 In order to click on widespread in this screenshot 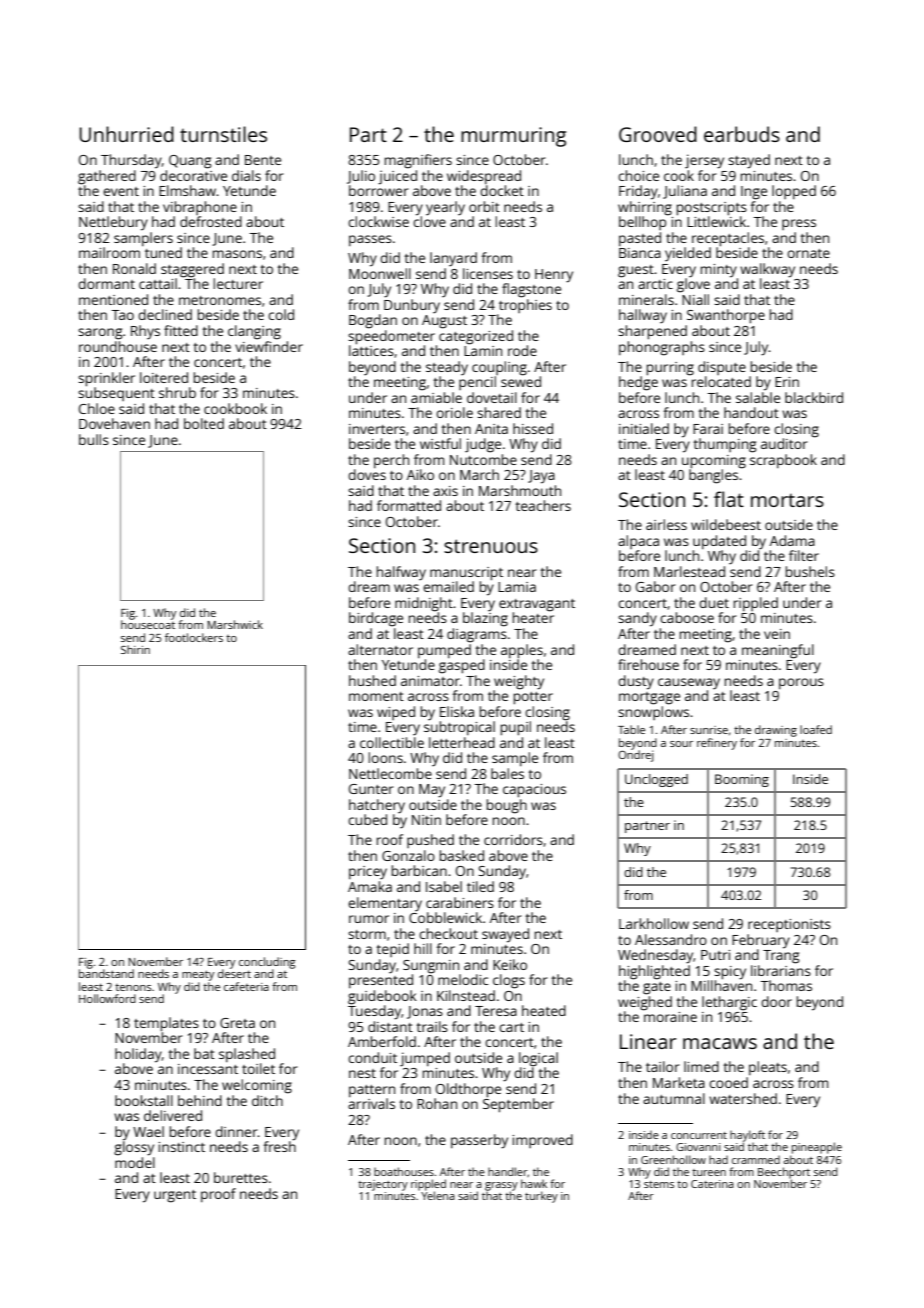, I will do `click(484, 177)`.
